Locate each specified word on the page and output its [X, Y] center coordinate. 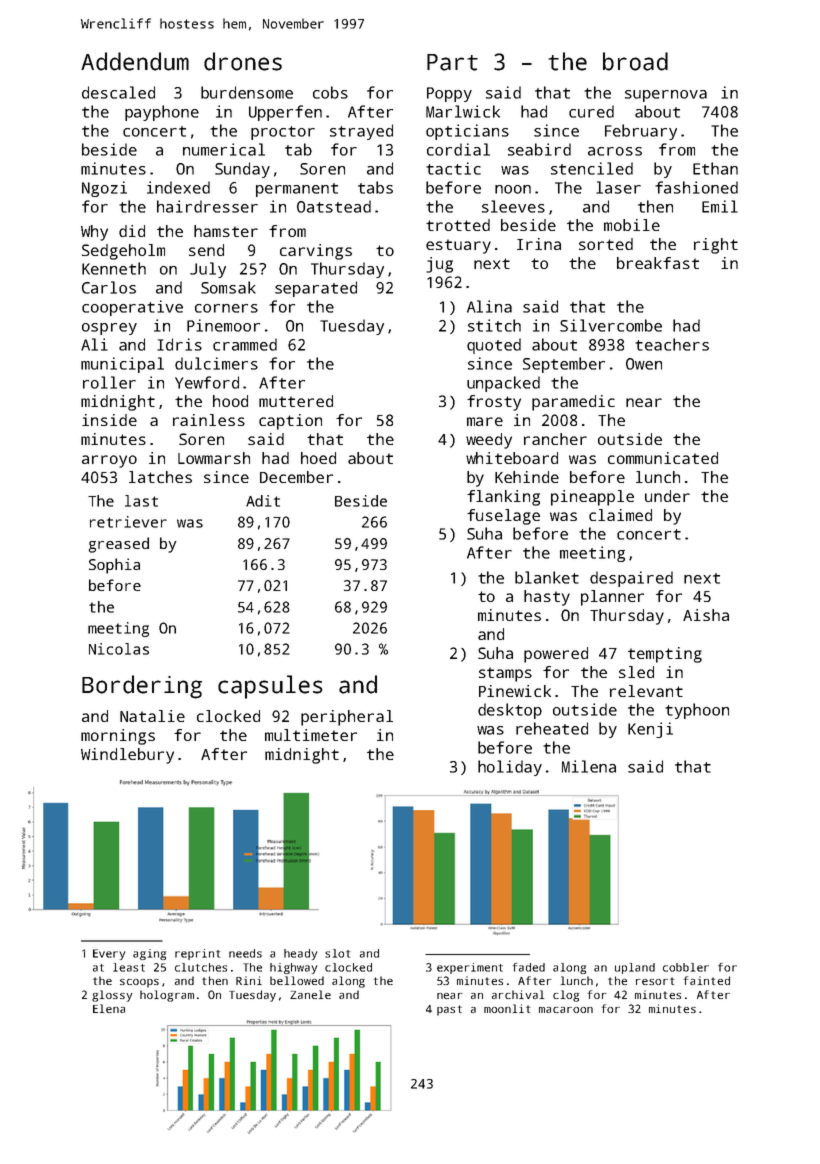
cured [591, 111]
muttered [296, 401]
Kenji [650, 730]
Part [452, 62]
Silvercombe [611, 325]
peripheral [347, 718]
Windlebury [127, 756]
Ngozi [104, 189]
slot [337, 953]
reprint [197, 954]
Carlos [109, 287]
